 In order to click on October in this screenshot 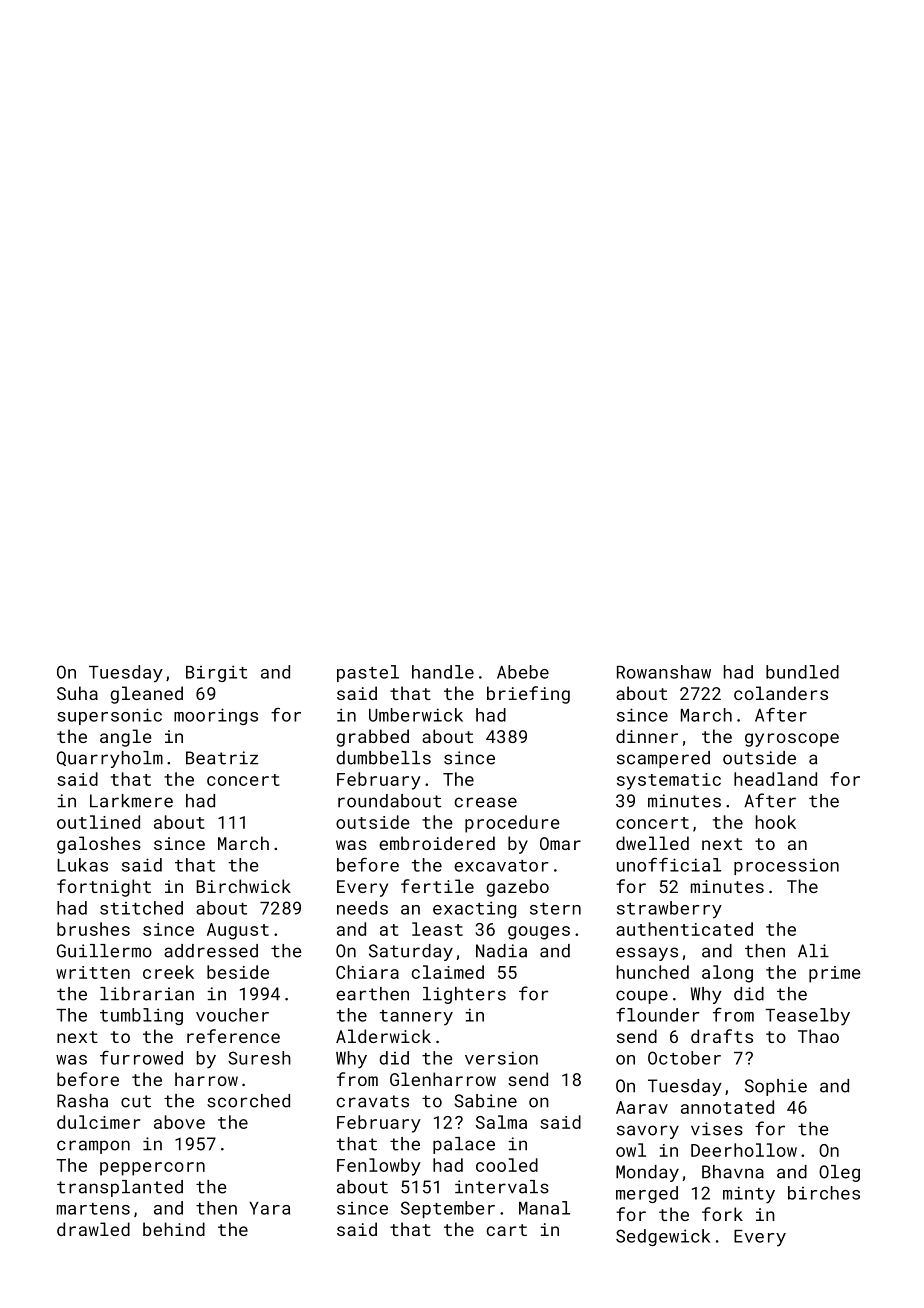, I will do `click(684, 1058)`.
